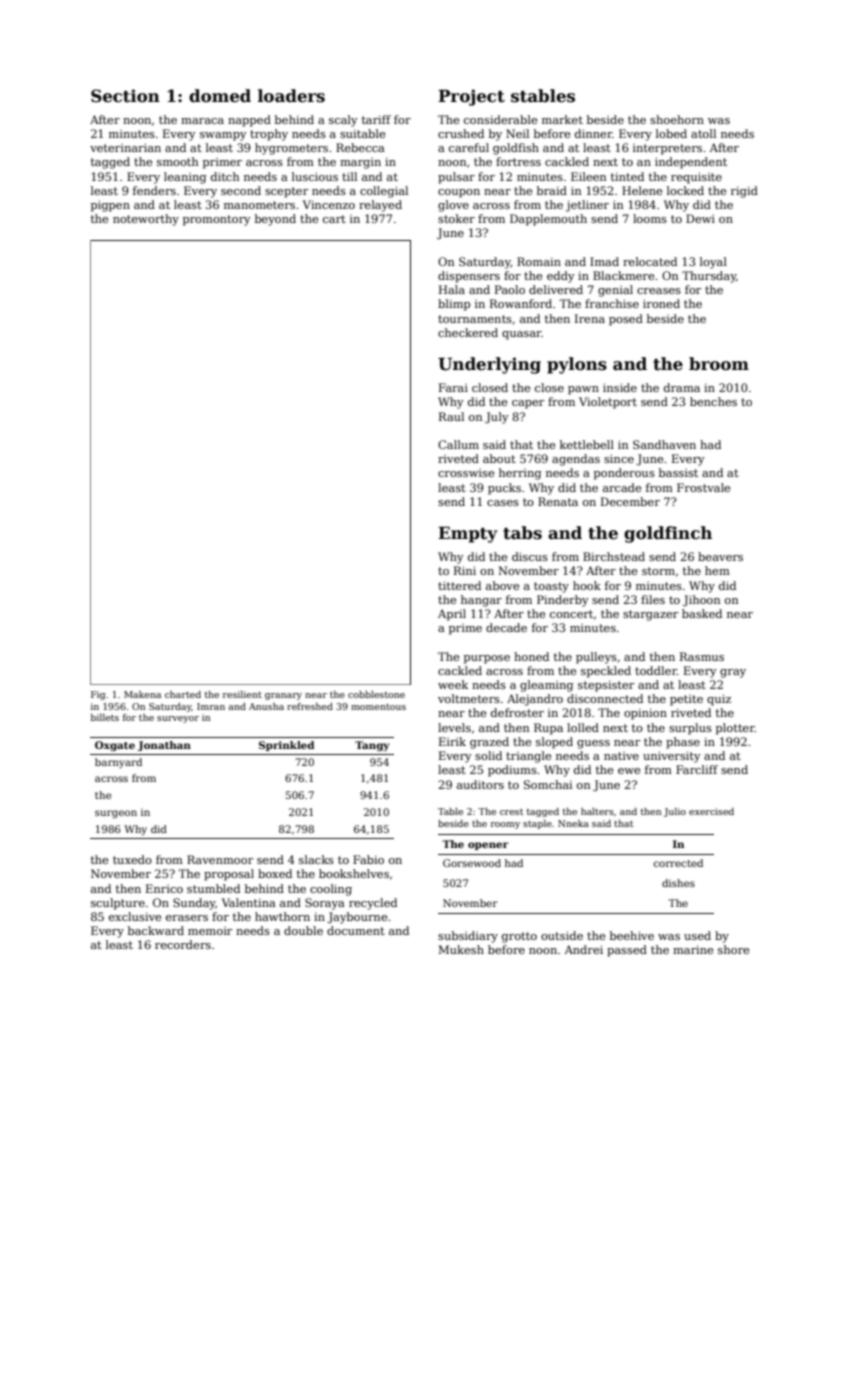 This screenshot has width=849, height=1400. Describe the element at coordinates (356, 930) in the screenshot. I see `document` at that location.
